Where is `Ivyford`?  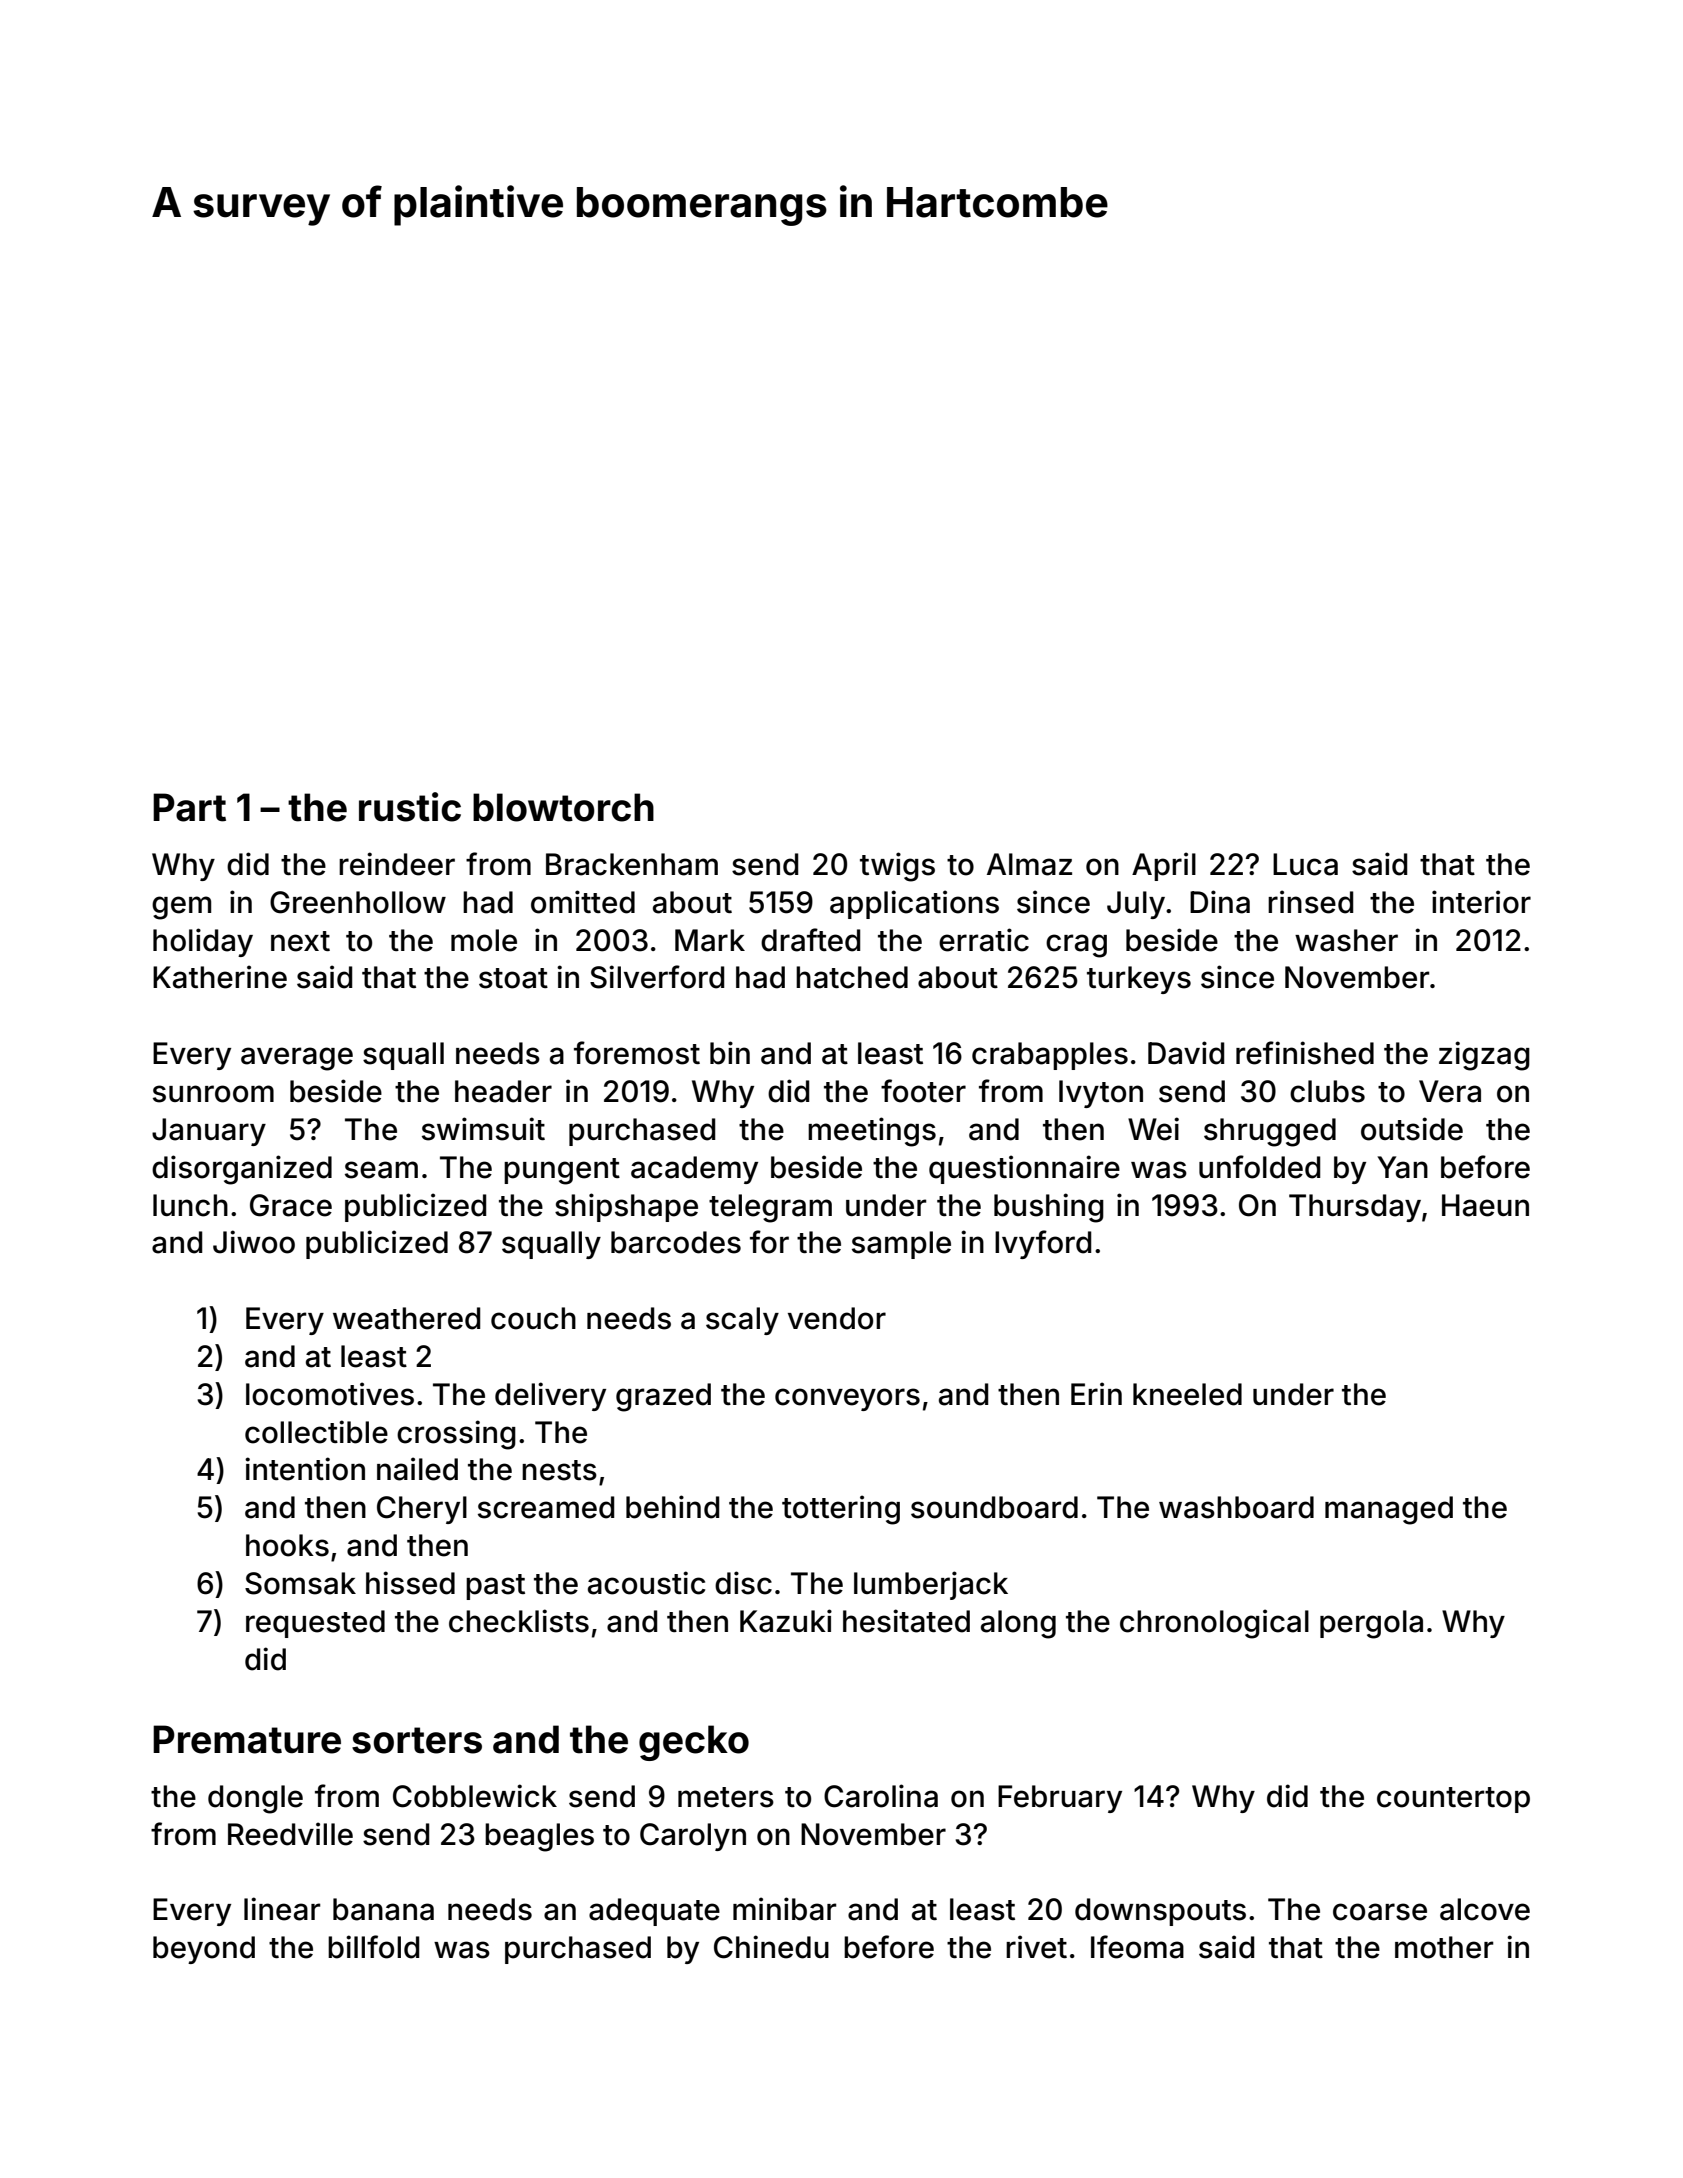 Ivyford is located at coordinates (1043, 1244).
